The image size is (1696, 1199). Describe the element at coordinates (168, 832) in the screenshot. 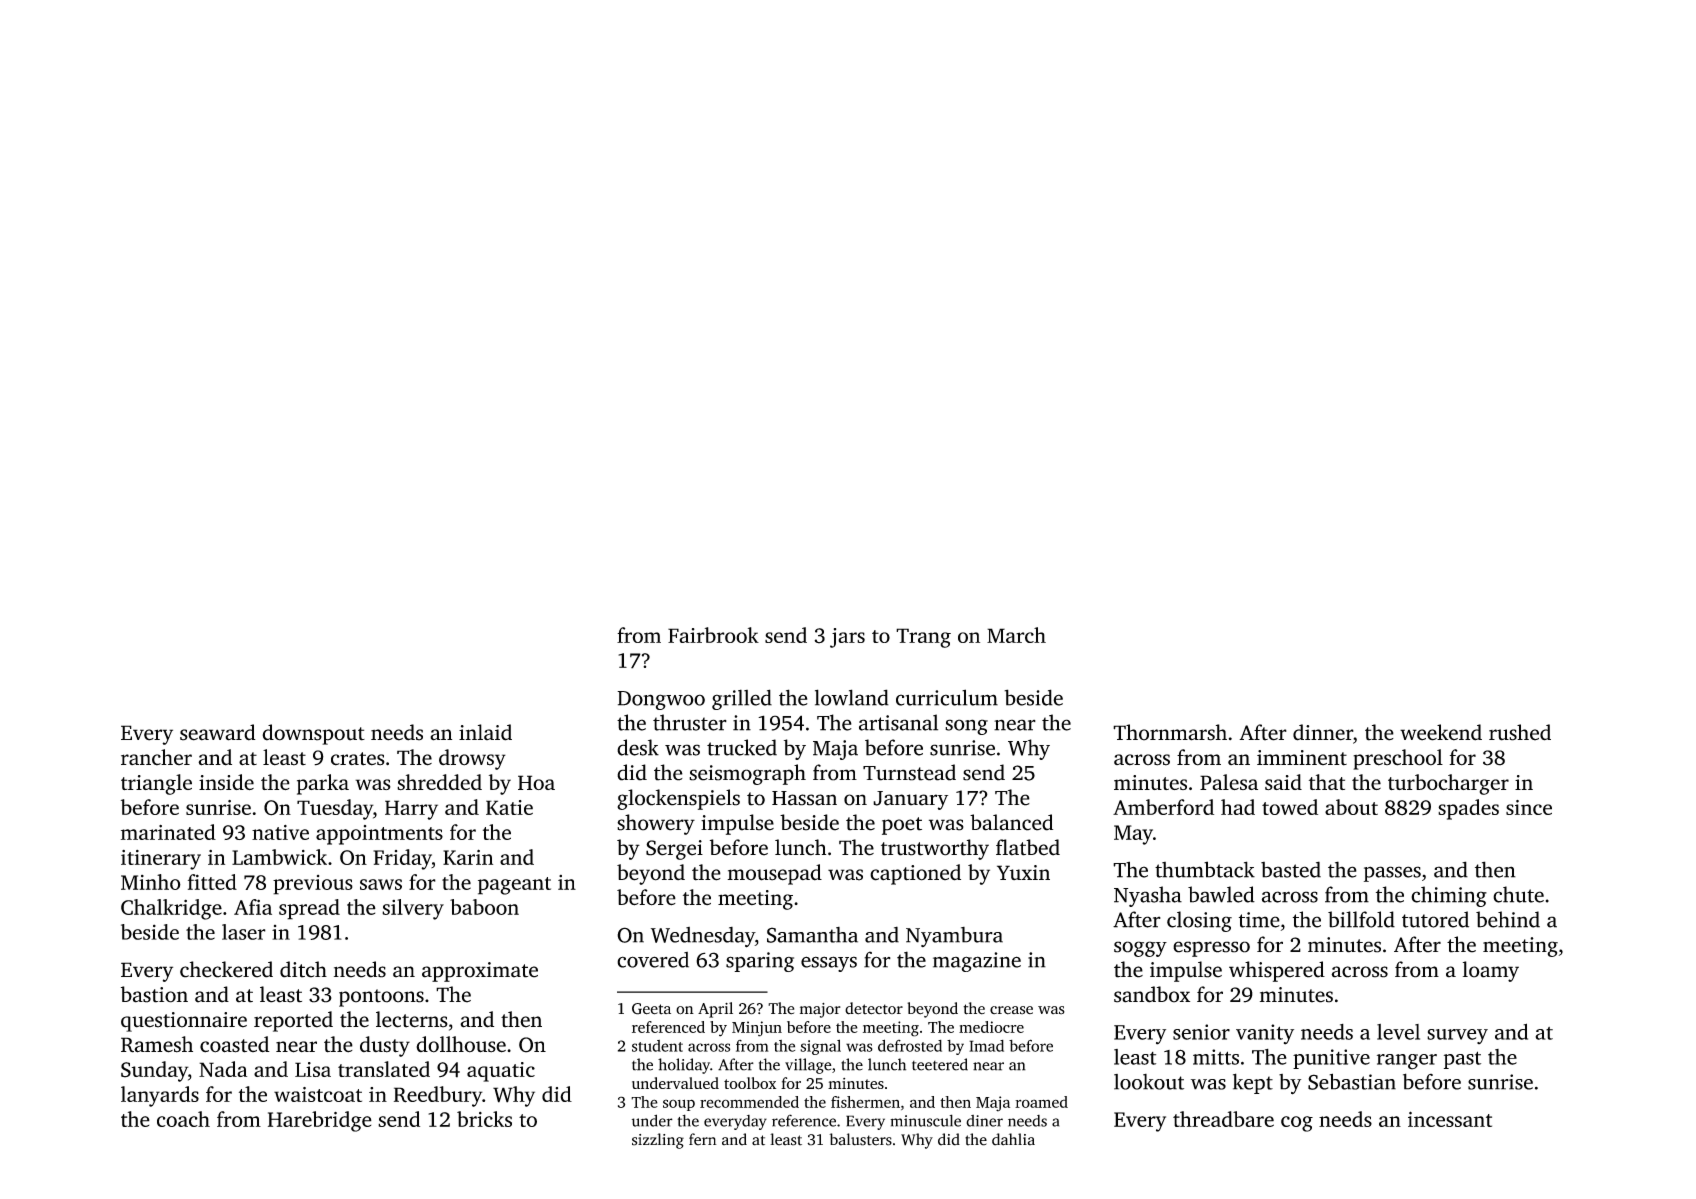

I see `marinated` at that location.
